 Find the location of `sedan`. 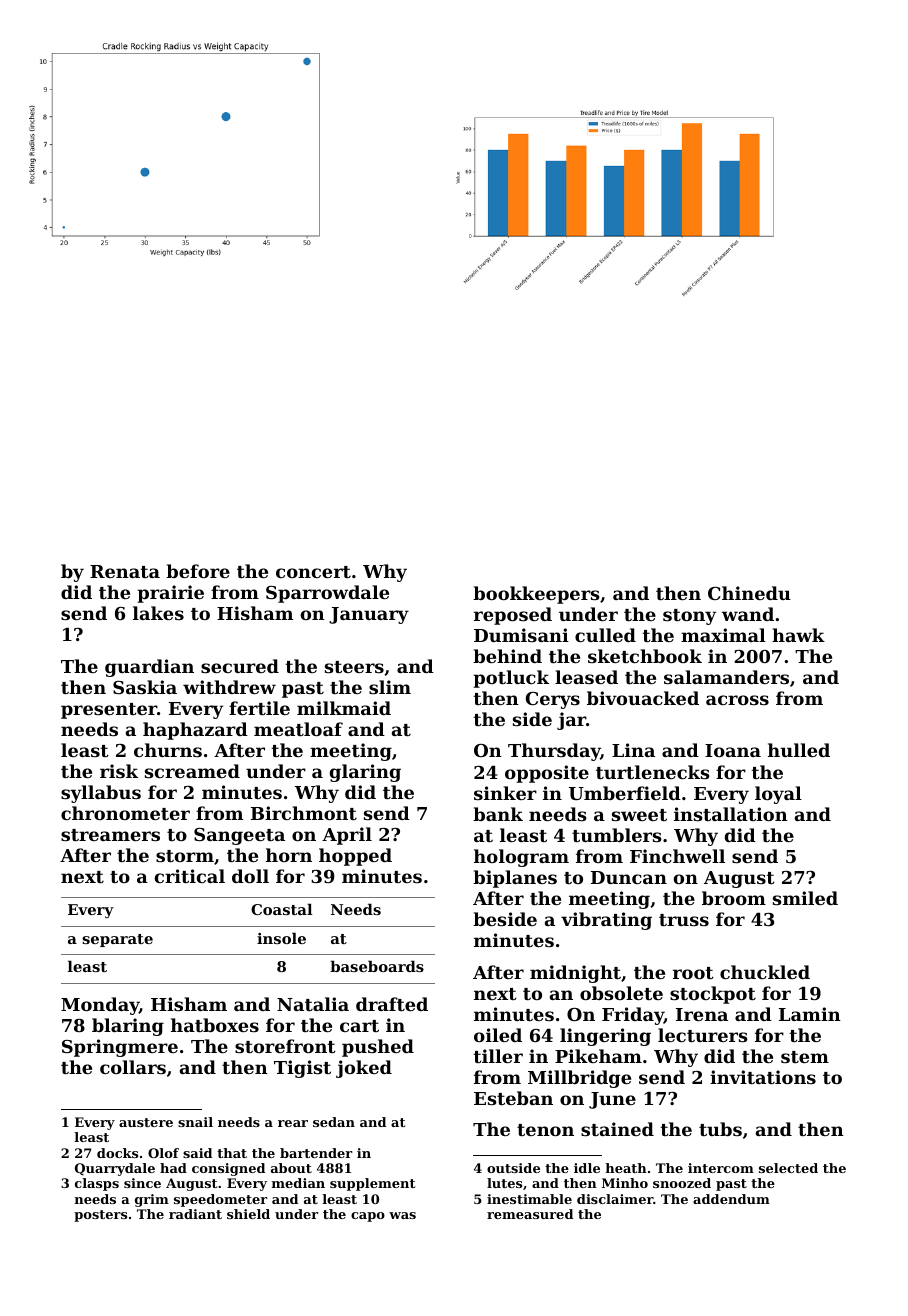

sedan is located at coordinates (334, 1122).
